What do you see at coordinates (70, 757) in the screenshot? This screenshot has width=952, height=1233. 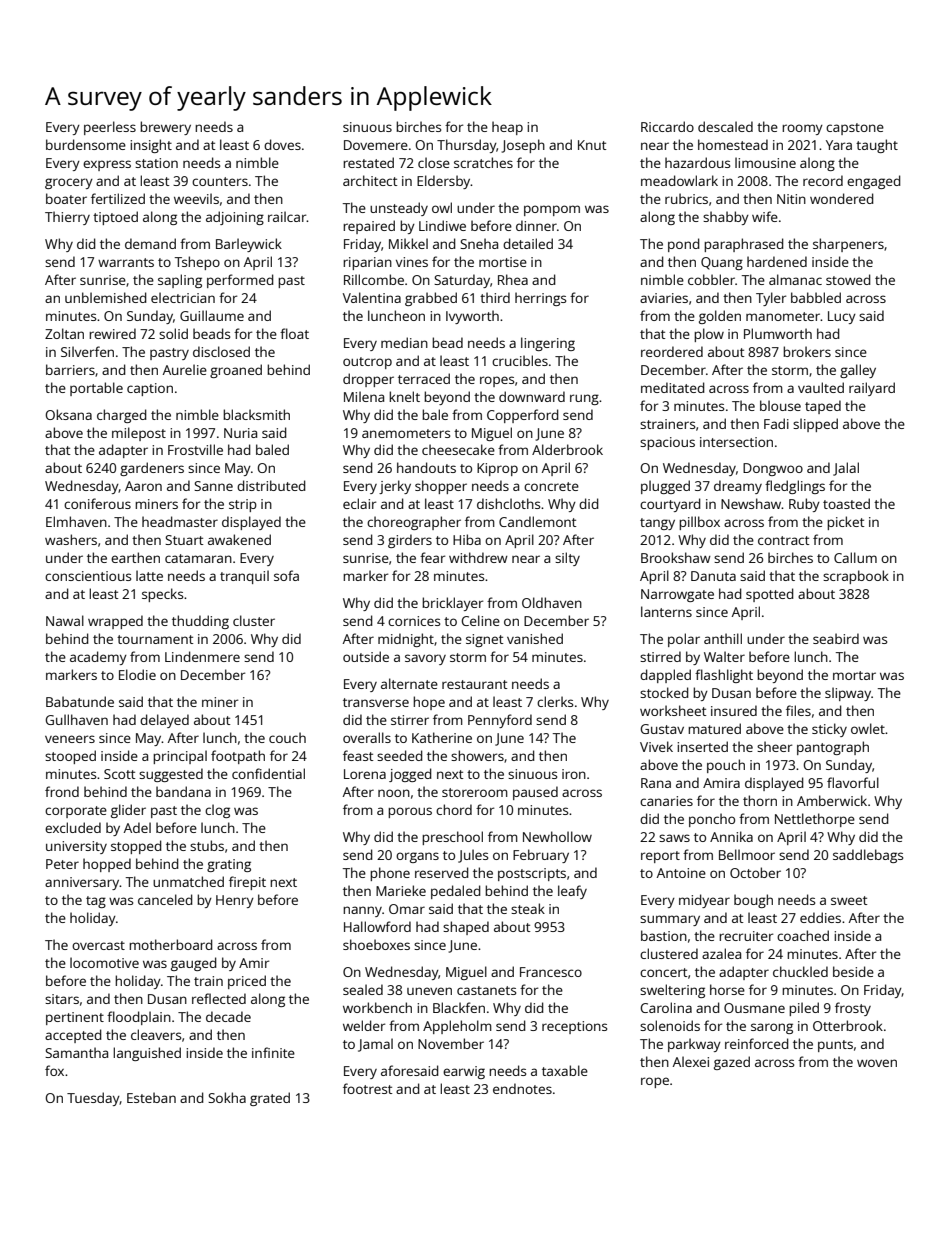 I see `stooped` at bounding box center [70, 757].
